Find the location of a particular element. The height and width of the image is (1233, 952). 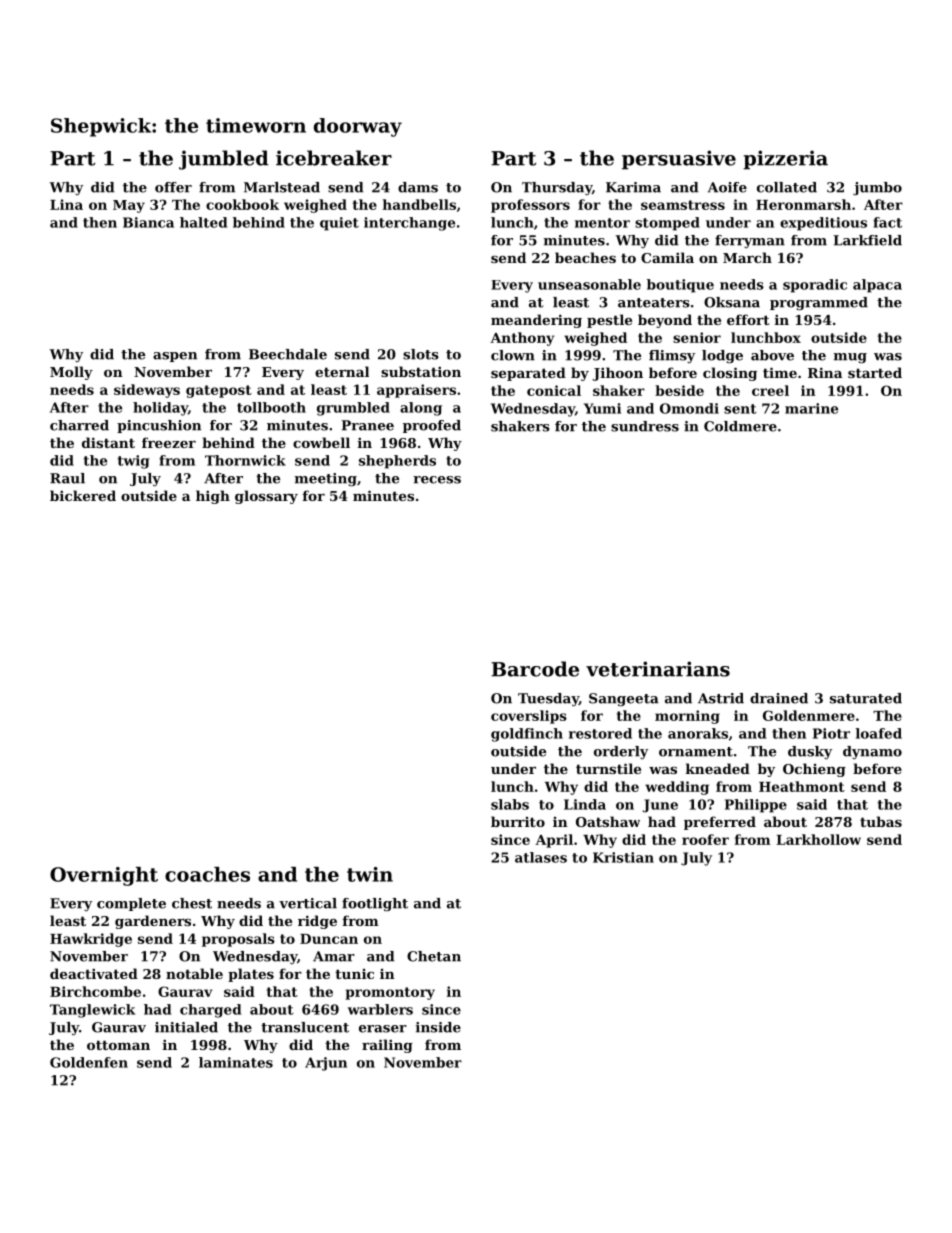

burrito is located at coordinates (518, 821).
